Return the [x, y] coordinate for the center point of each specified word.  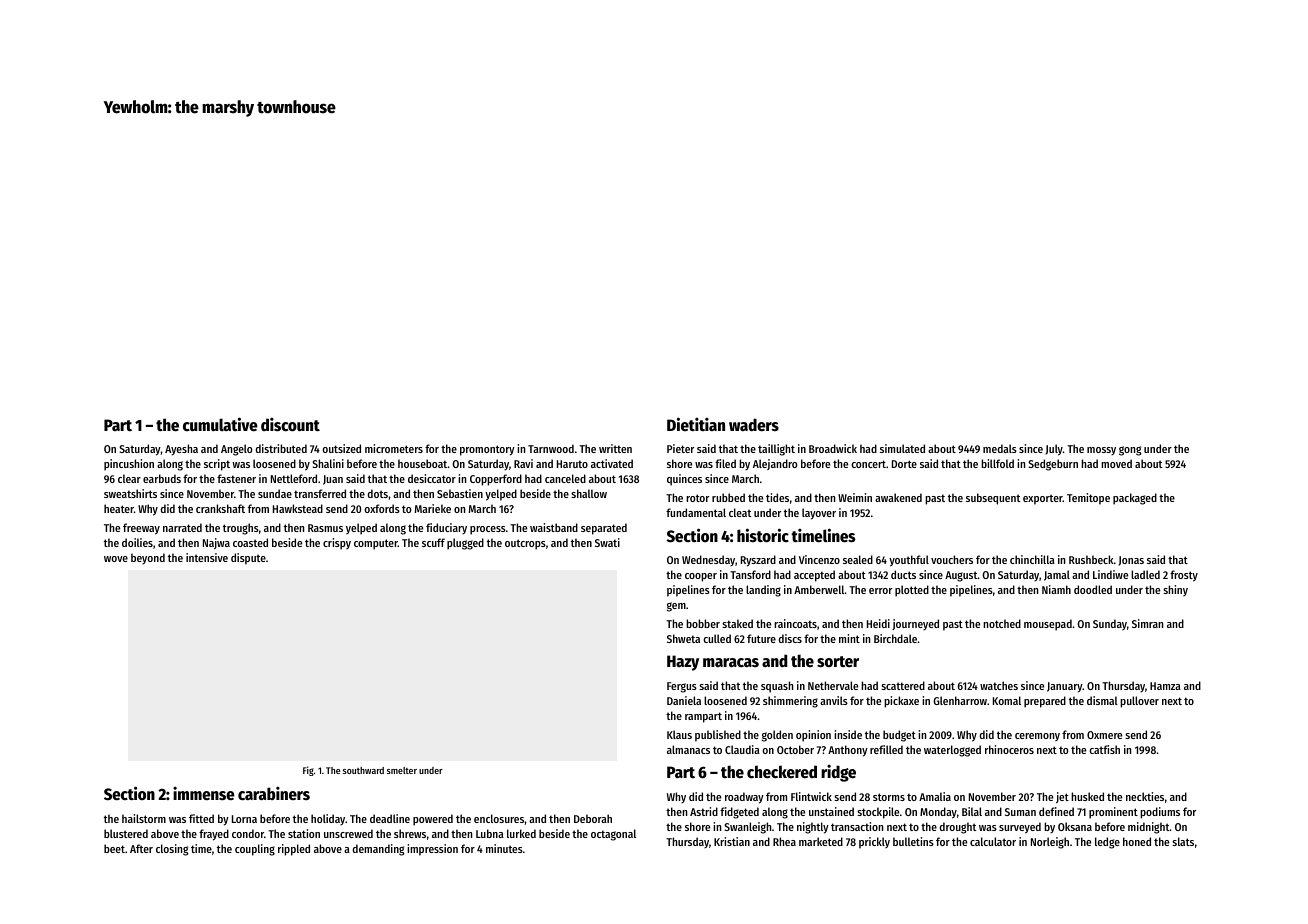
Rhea [784, 841]
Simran [1147, 623]
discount [290, 424]
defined [1056, 811]
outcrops [525, 544]
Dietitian [696, 424]
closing [172, 850]
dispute [248, 559]
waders [754, 425]
